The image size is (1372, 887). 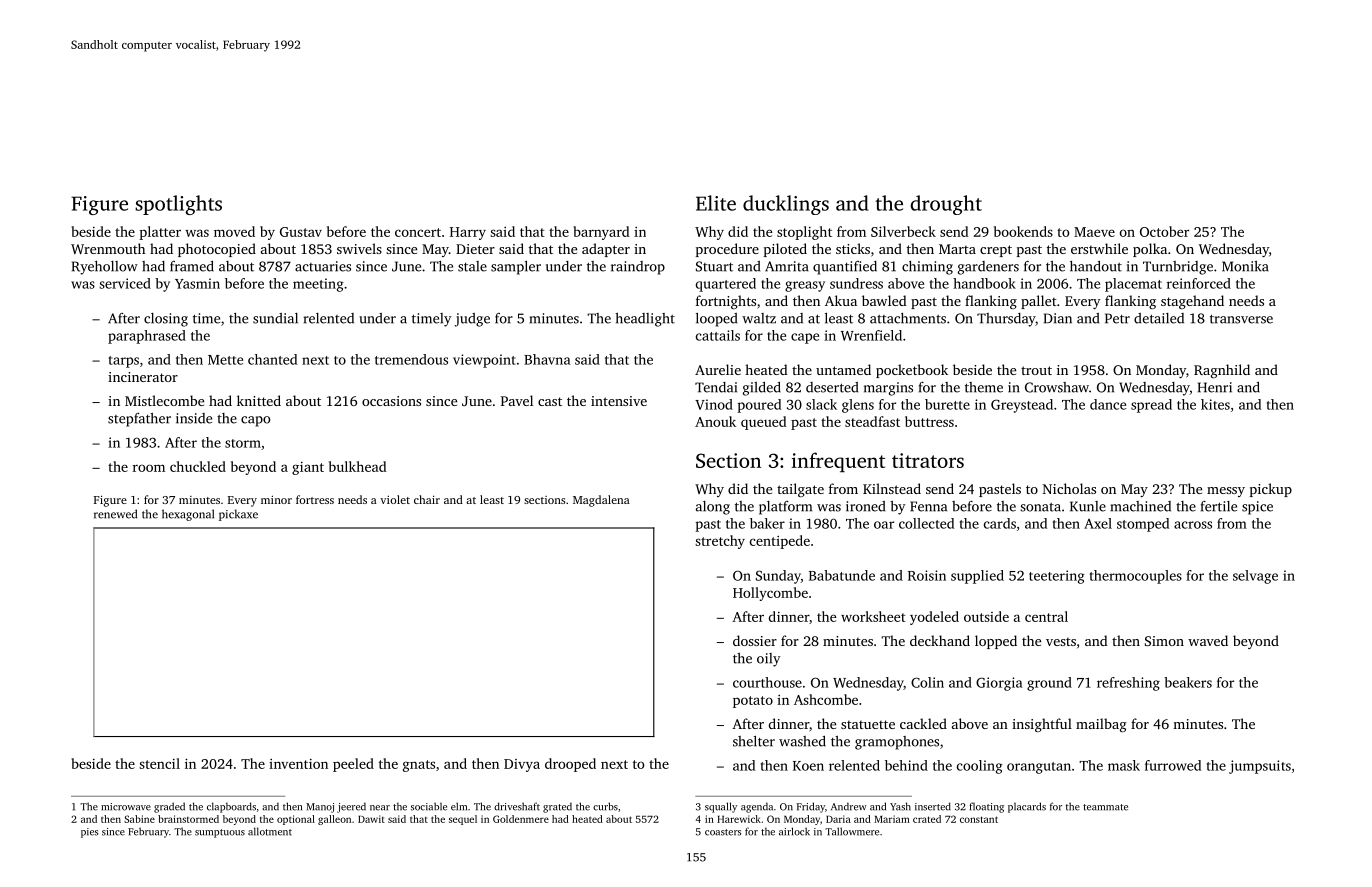 I want to click on stencil, so click(x=159, y=763).
